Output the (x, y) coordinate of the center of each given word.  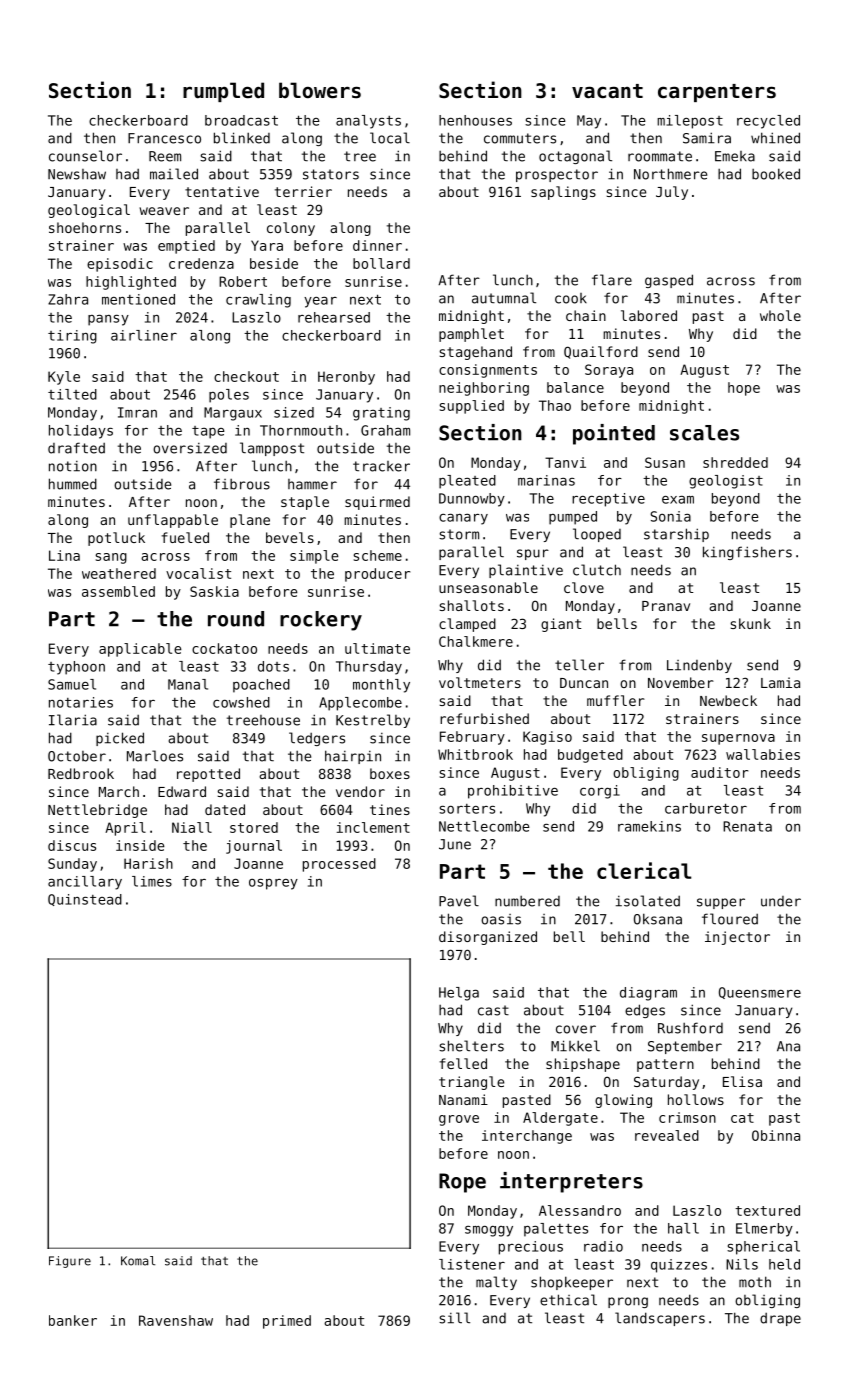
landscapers (660, 1319)
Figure (70, 1262)
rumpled (223, 92)
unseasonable (488, 587)
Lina (64, 555)
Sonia (670, 516)
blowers (320, 90)
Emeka (735, 156)
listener (472, 1264)
